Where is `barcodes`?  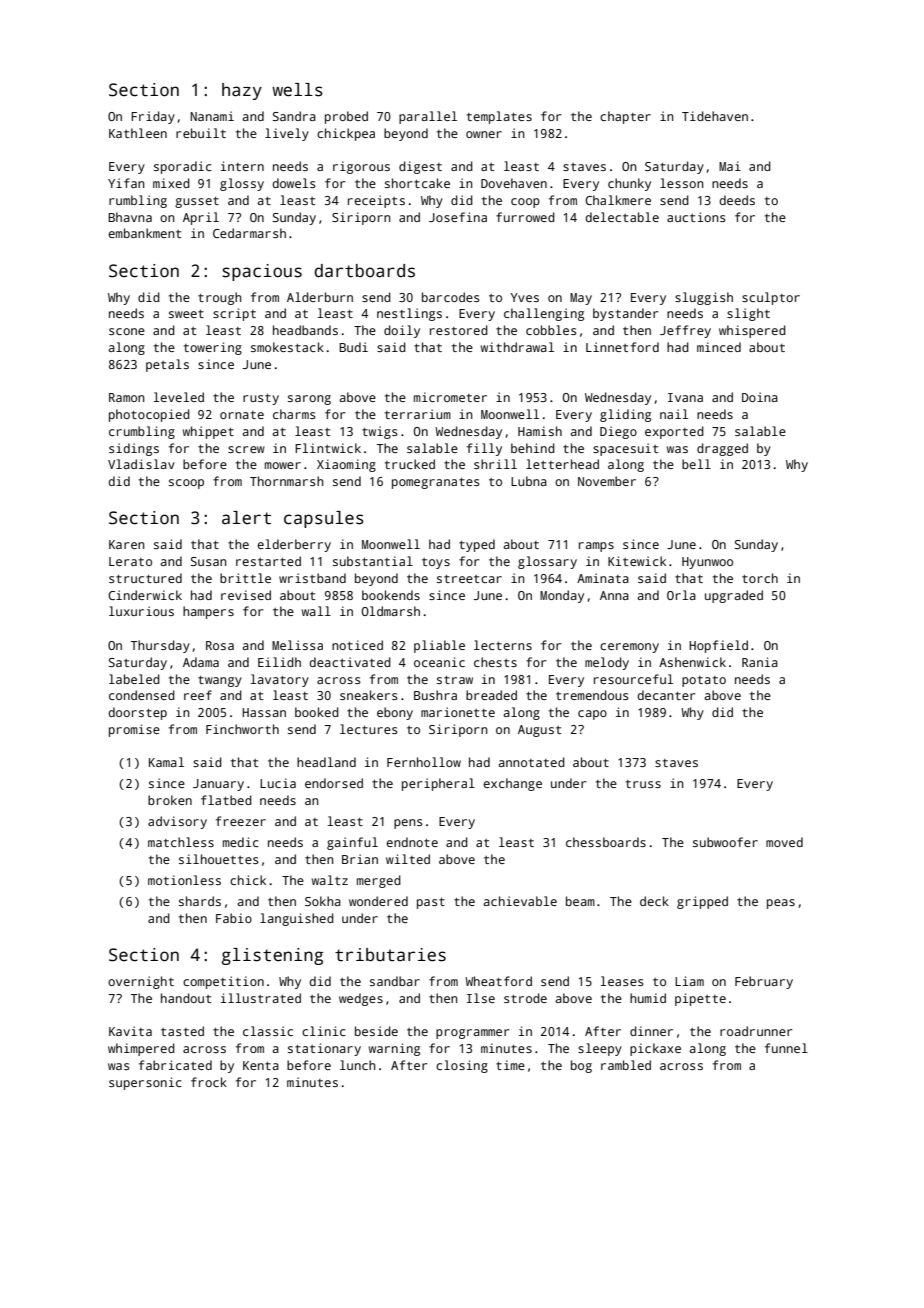 barcodes is located at coordinates (451, 297).
